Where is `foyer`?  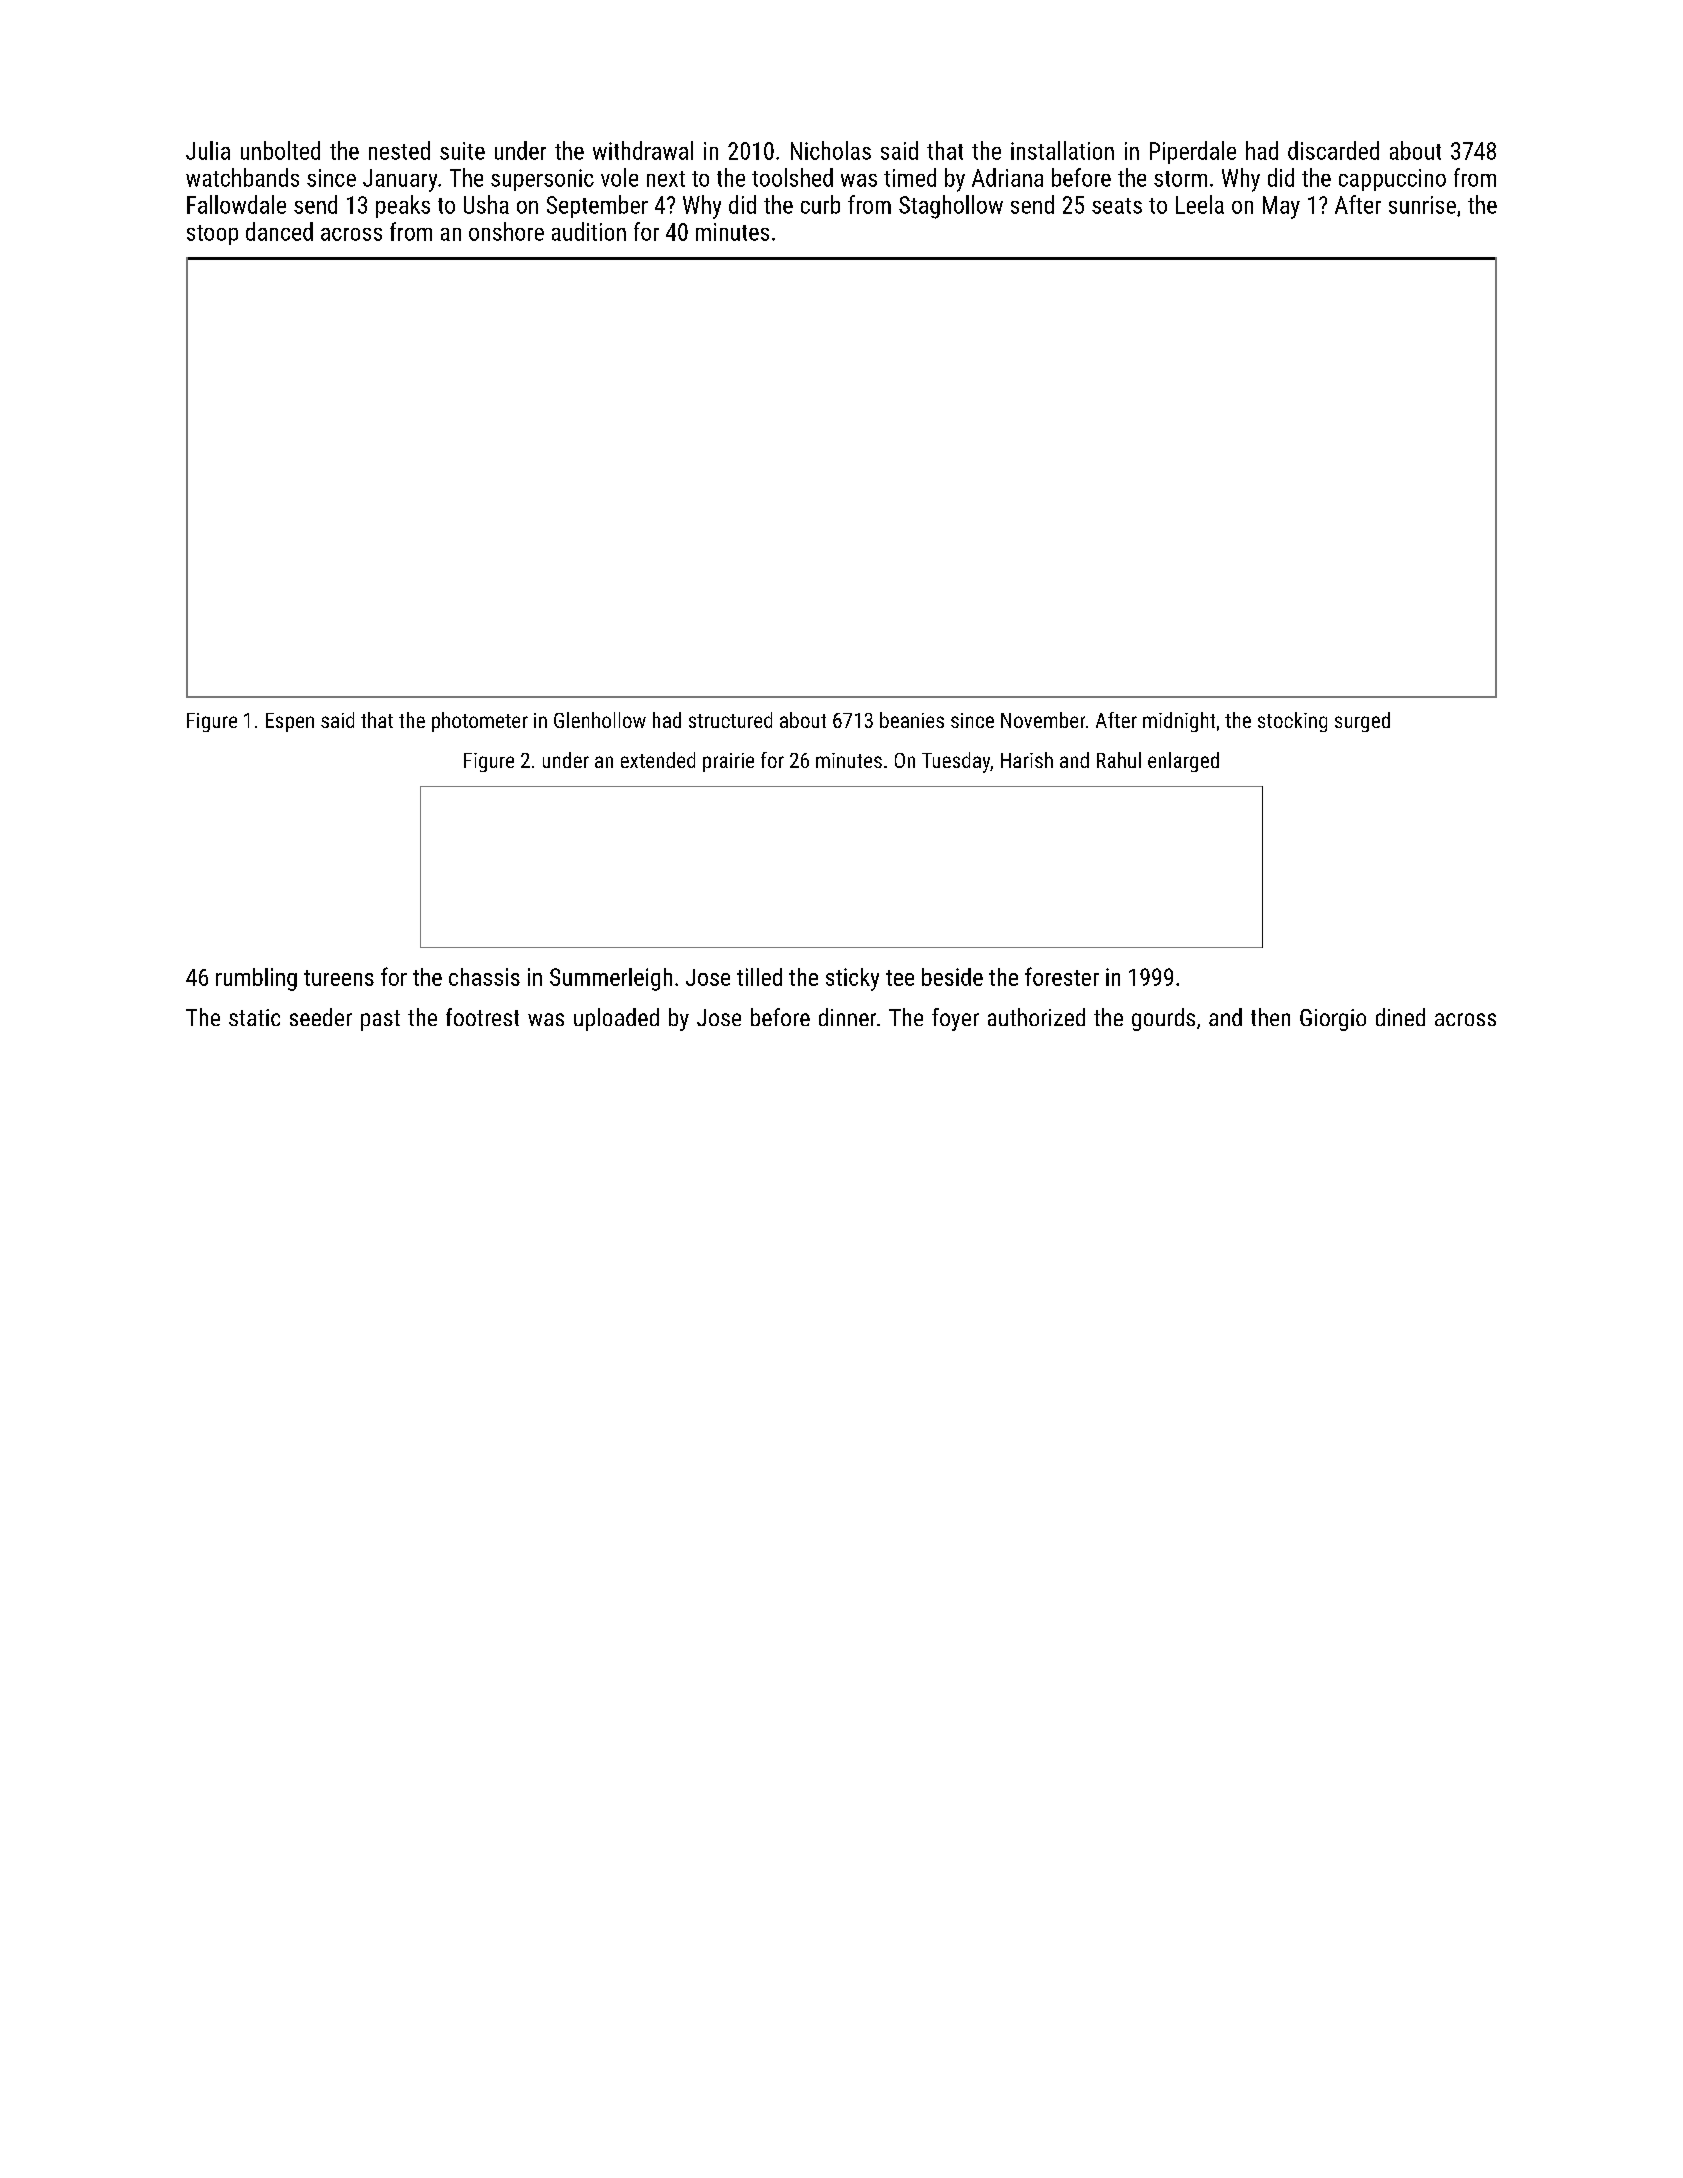 foyer is located at coordinates (955, 1019).
